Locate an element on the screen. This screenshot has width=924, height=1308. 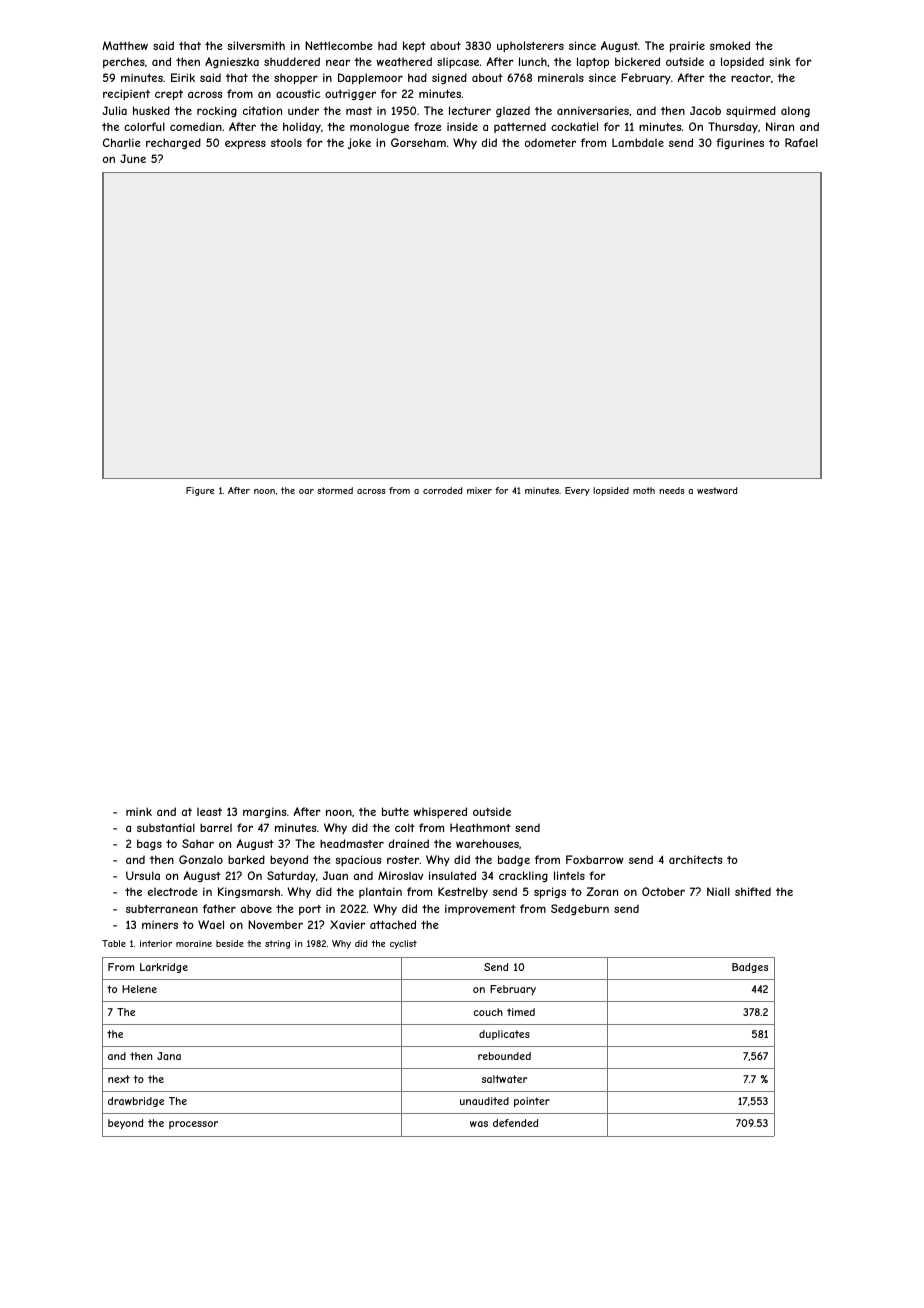
stormed is located at coordinates (335, 490).
